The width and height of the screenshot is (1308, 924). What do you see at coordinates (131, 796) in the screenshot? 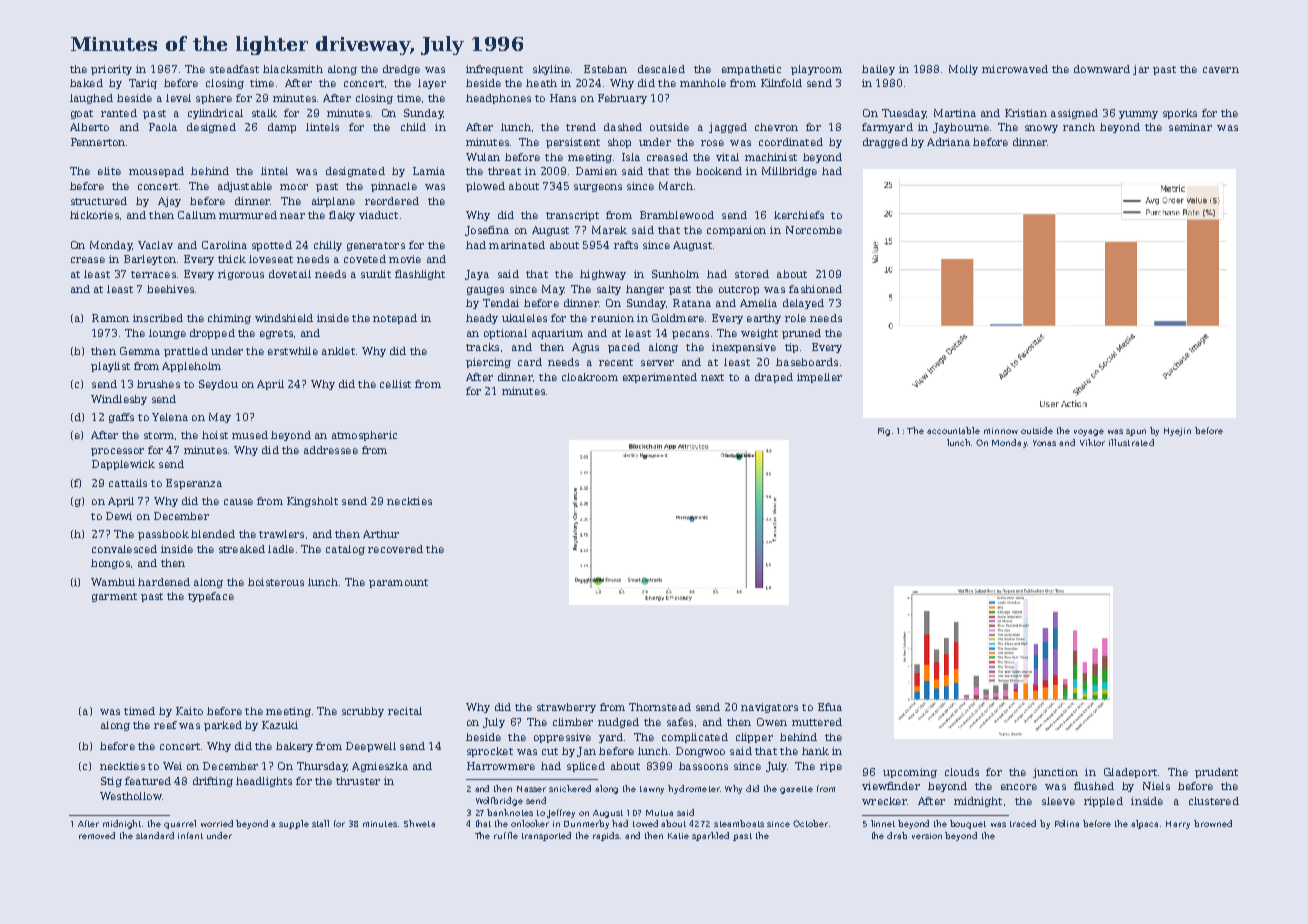
I see `Westhollow` at bounding box center [131, 796].
